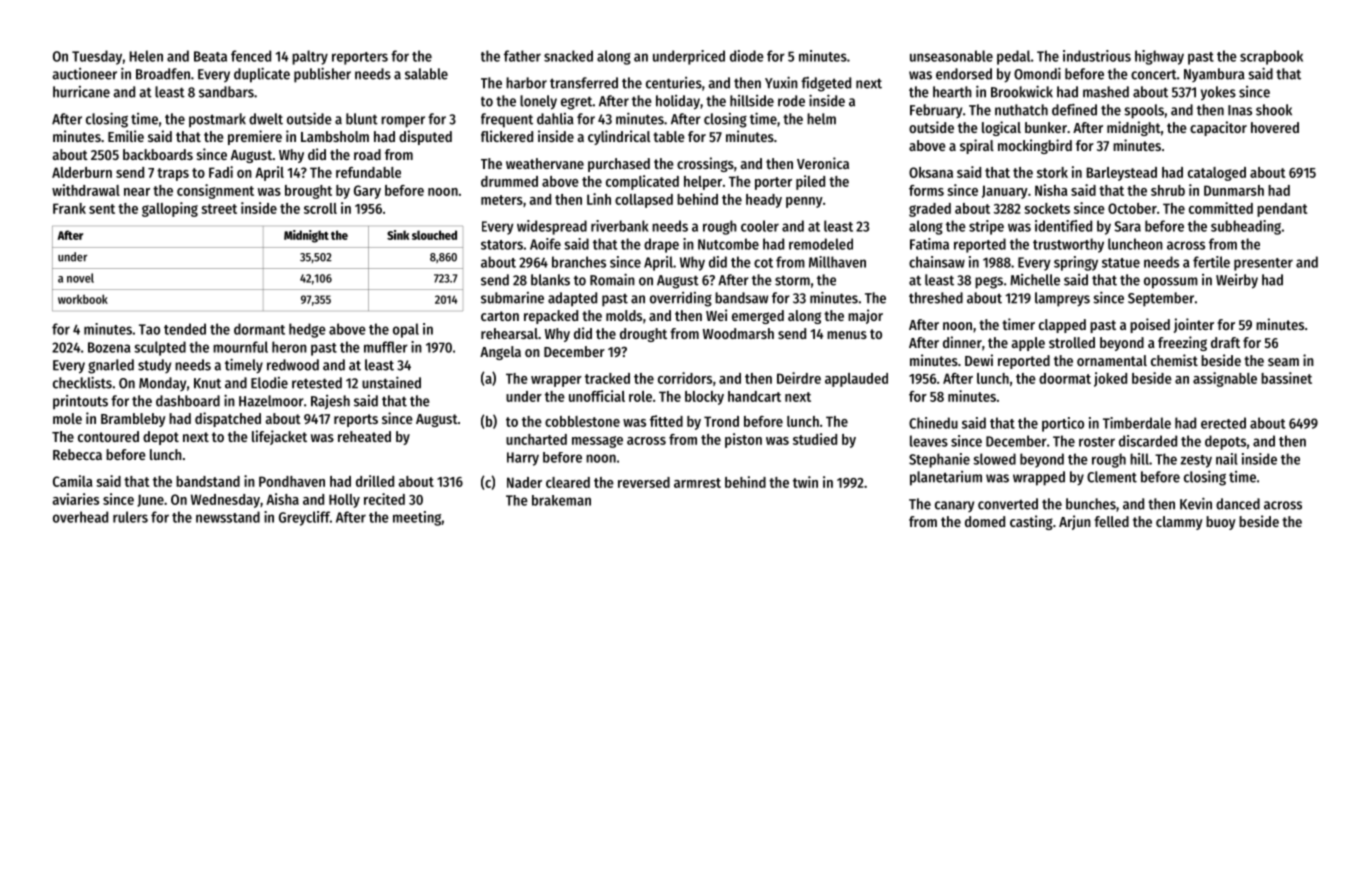  Describe the element at coordinates (620, 226) in the document. I see `riverbank` at that location.
